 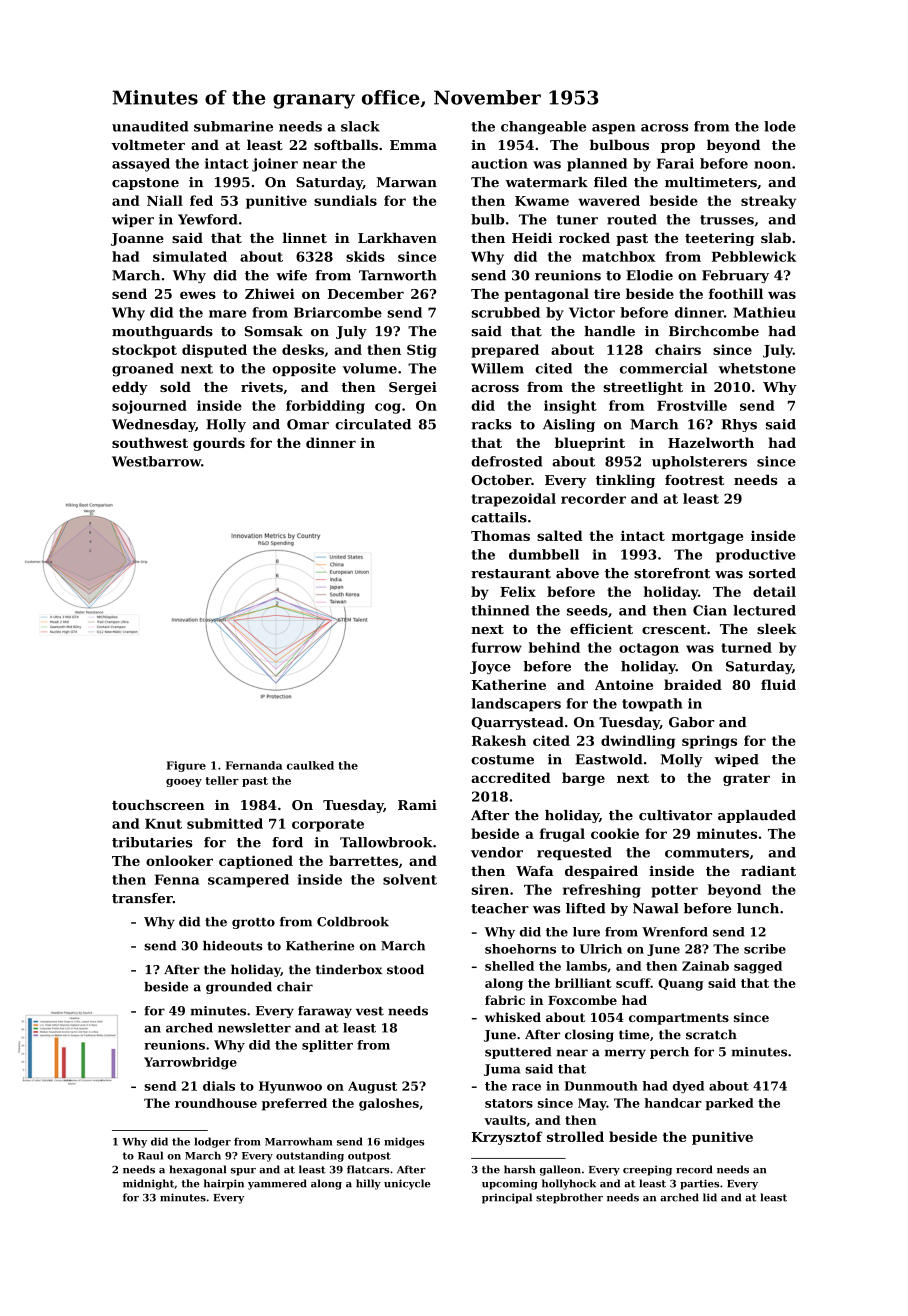 What do you see at coordinates (141, 165) in the screenshot?
I see `assayed` at bounding box center [141, 165].
